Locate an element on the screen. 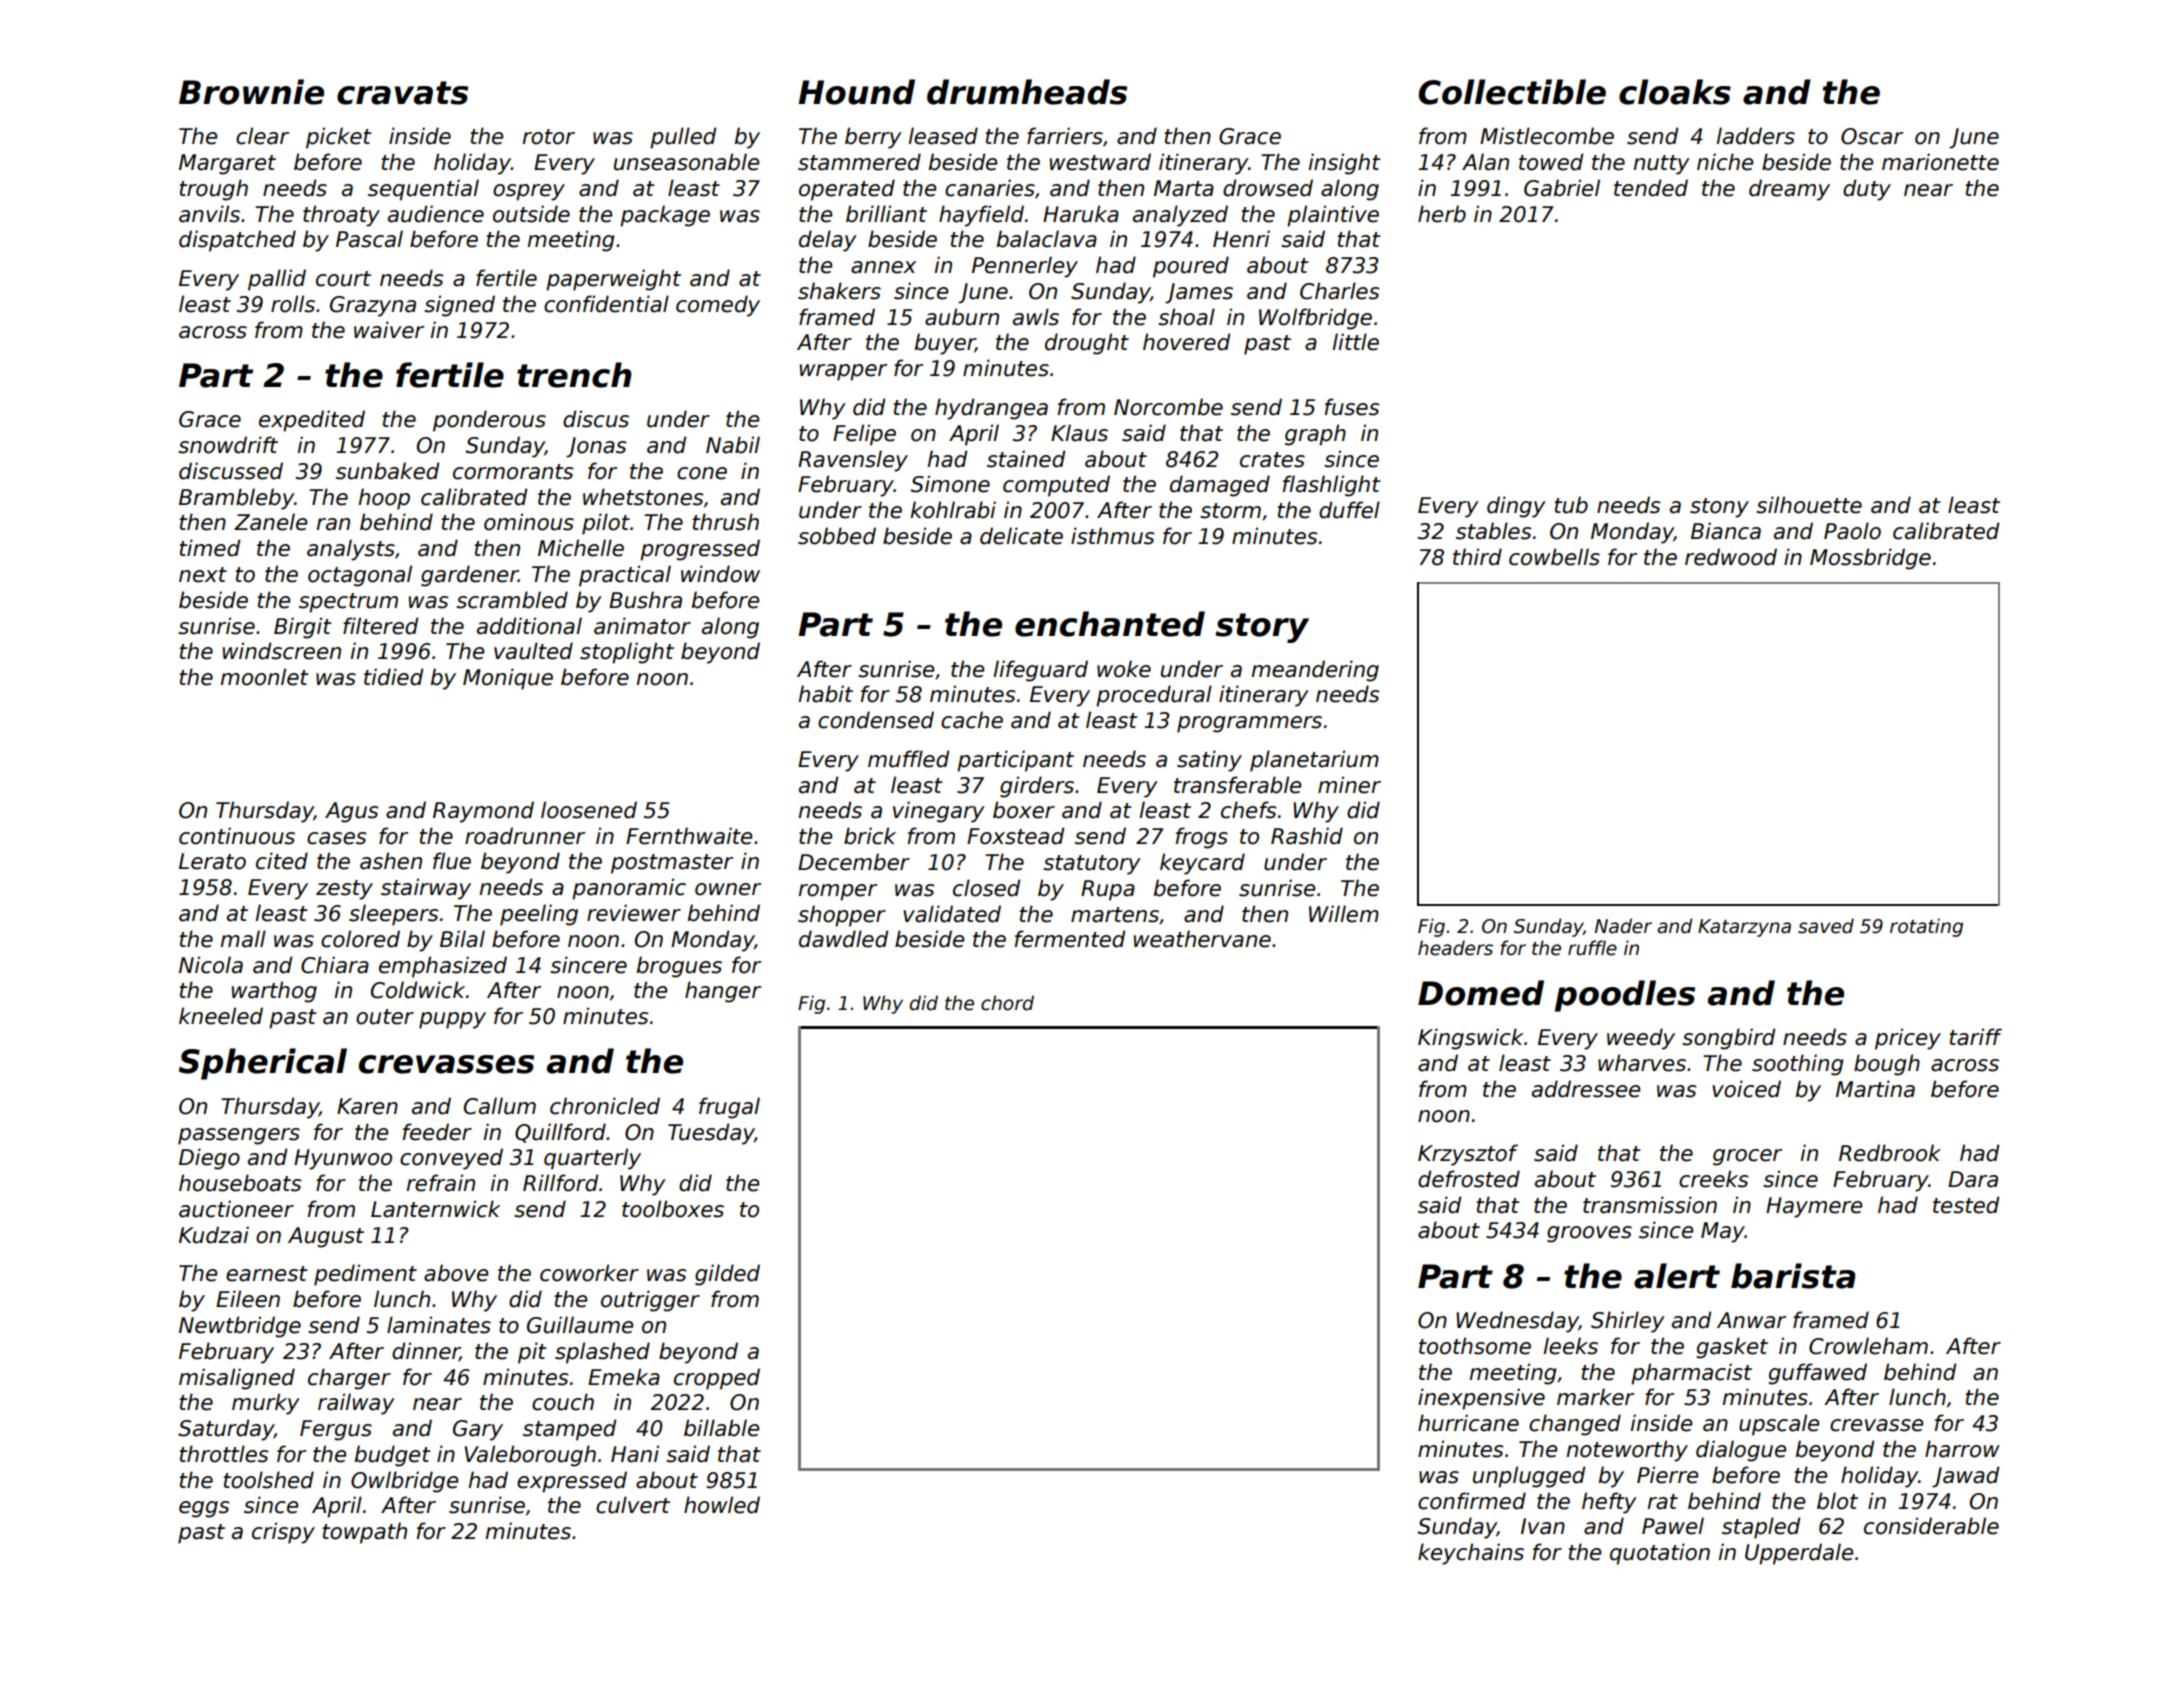  culvert is located at coordinates (633, 1505).
